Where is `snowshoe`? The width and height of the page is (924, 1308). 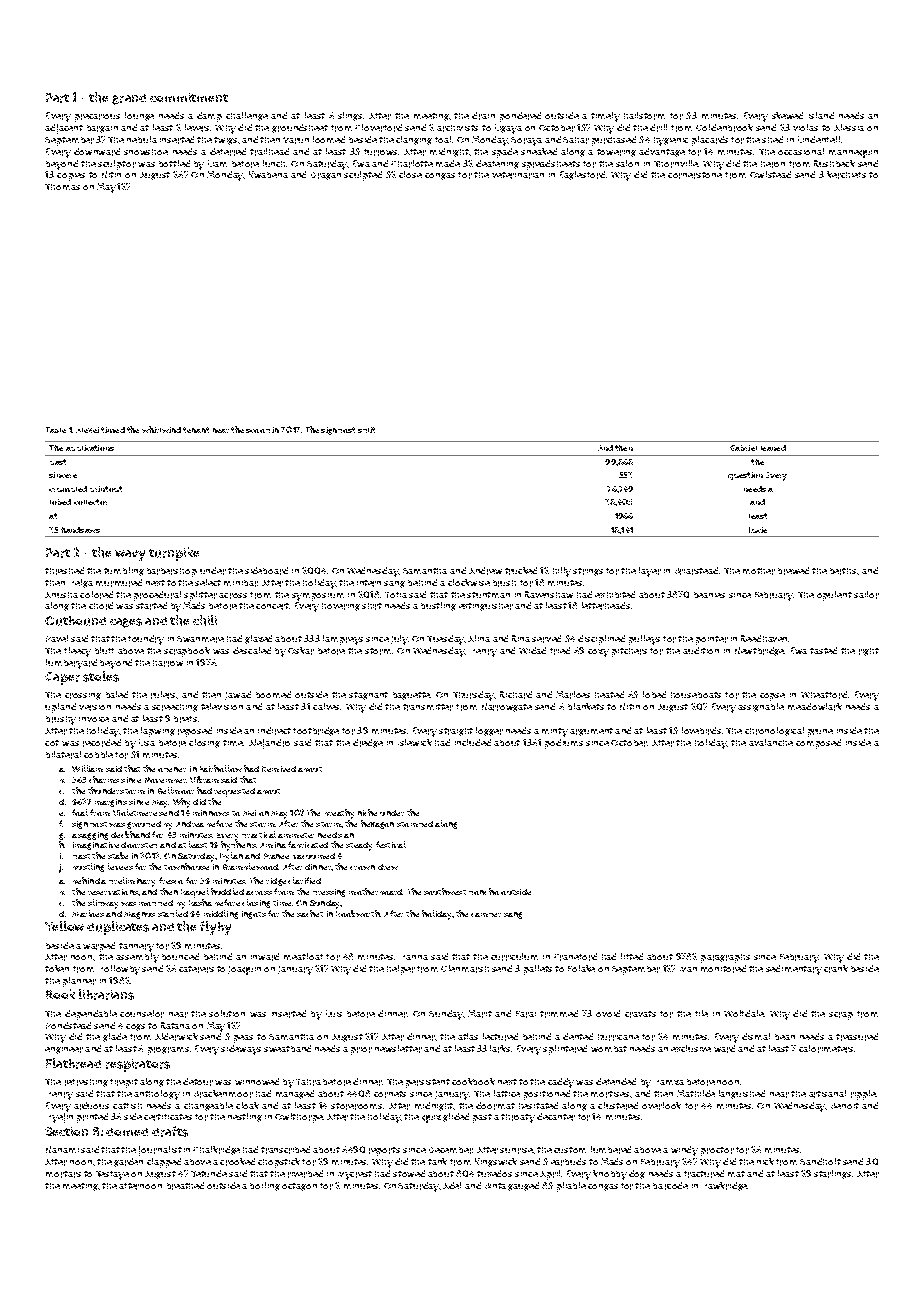 snowshoe is located at coordinates (146, 152).
